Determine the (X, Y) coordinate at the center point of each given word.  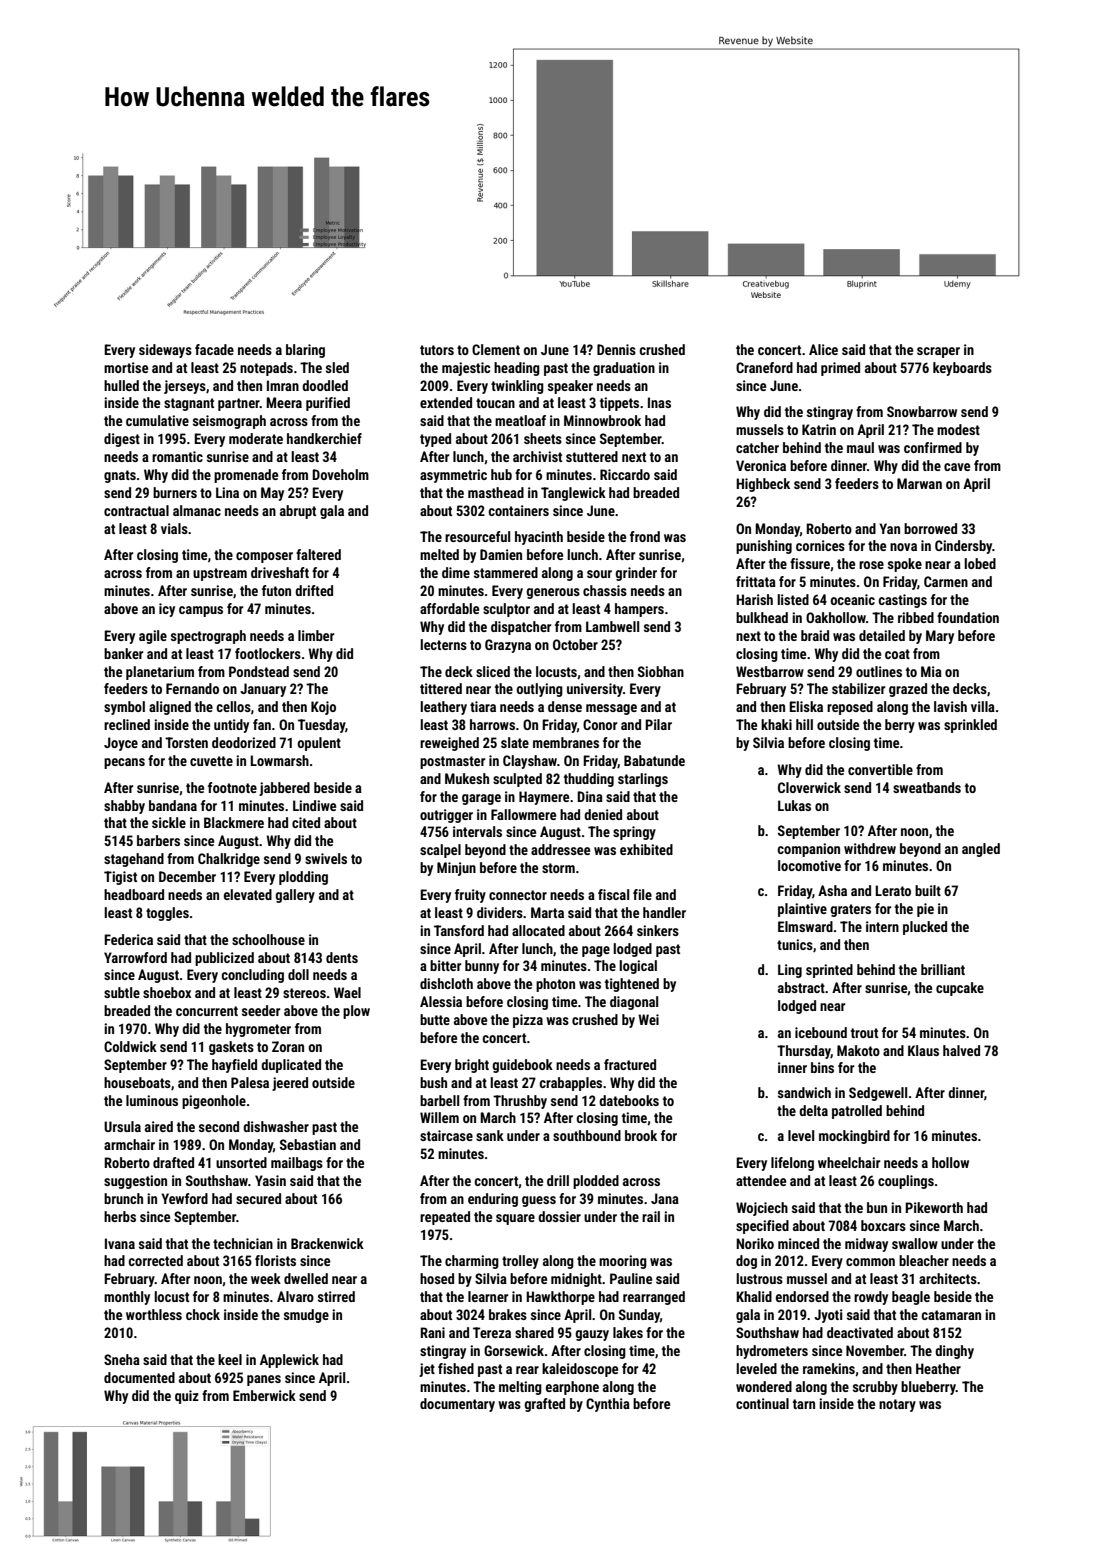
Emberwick (264, 1395)
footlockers (268, 653)
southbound (587, 1135)
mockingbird (854, 1137)
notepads (266, 369)
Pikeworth (934, 1207)
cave (957, 467)
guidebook (522, 1066)
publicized (224, 959)
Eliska (806, 706)
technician (243, 1243)
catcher (757, 447)
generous (553, 593)
